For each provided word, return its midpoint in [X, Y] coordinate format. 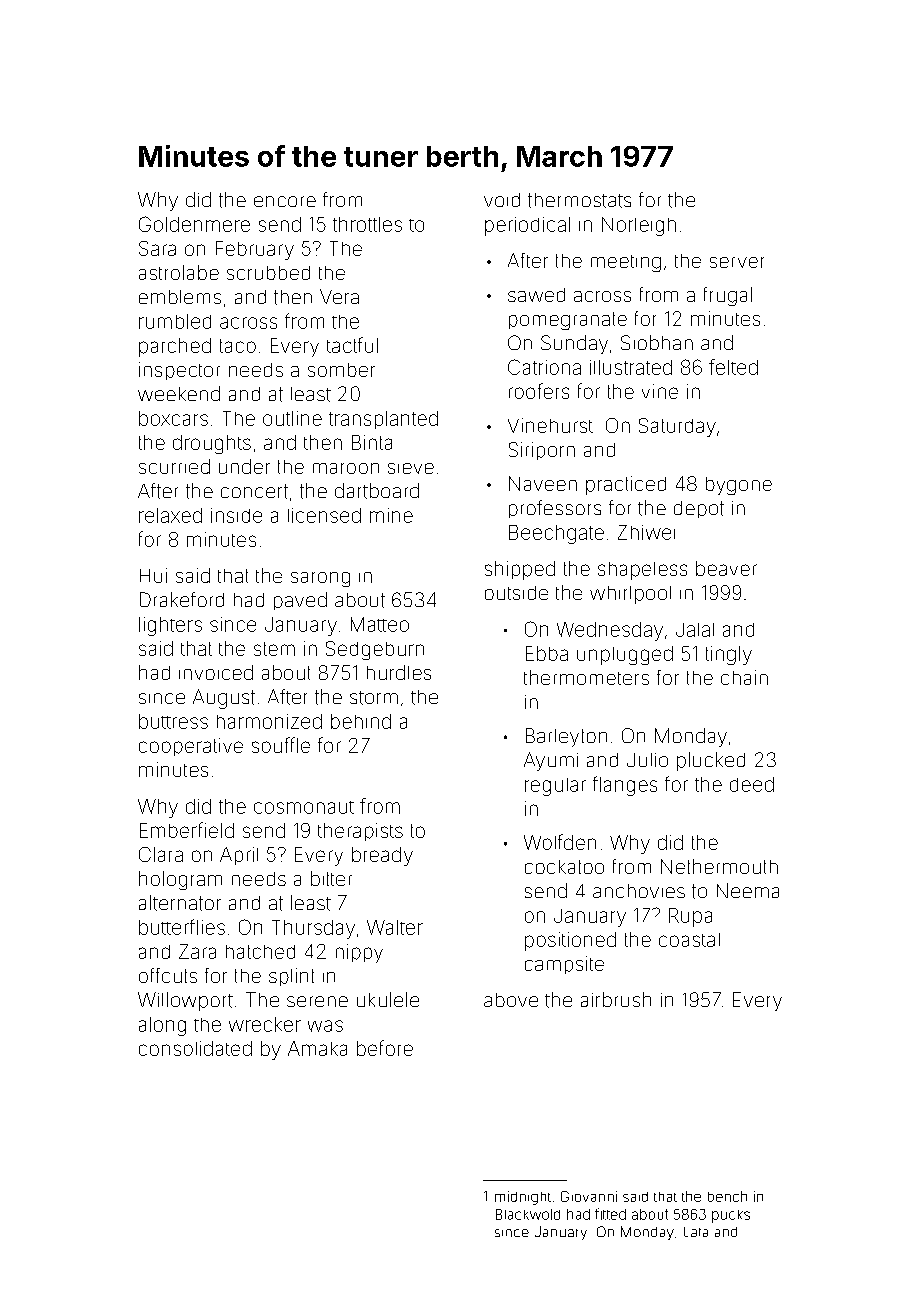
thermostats [579, 200]
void [502, 200]
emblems [180, 297]
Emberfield [187, 830]
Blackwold [528, 1214]
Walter [395, 927]
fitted [610, 1214]
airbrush [616, 999]
